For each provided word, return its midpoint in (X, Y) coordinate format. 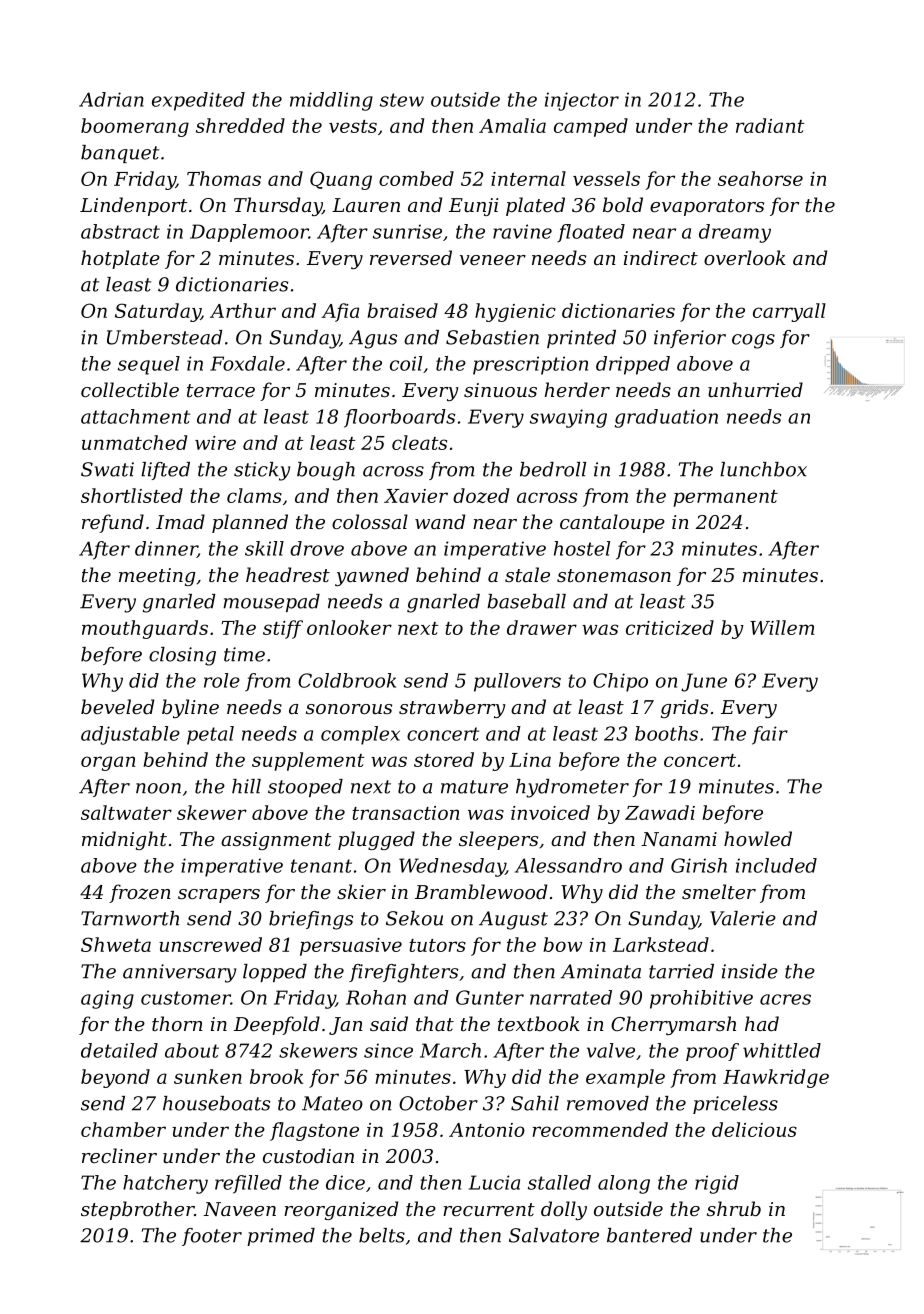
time (244, 654)
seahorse (760, 178)
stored (444, 759)
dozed (481, 495)
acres (785, 999)
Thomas (224, 178)
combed (416, 178)
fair (770, 735)
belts (382, 1235)
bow (562, 944)
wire (215, 443)
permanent (725, 498)
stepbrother (137, 1210)
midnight (124, 840)
